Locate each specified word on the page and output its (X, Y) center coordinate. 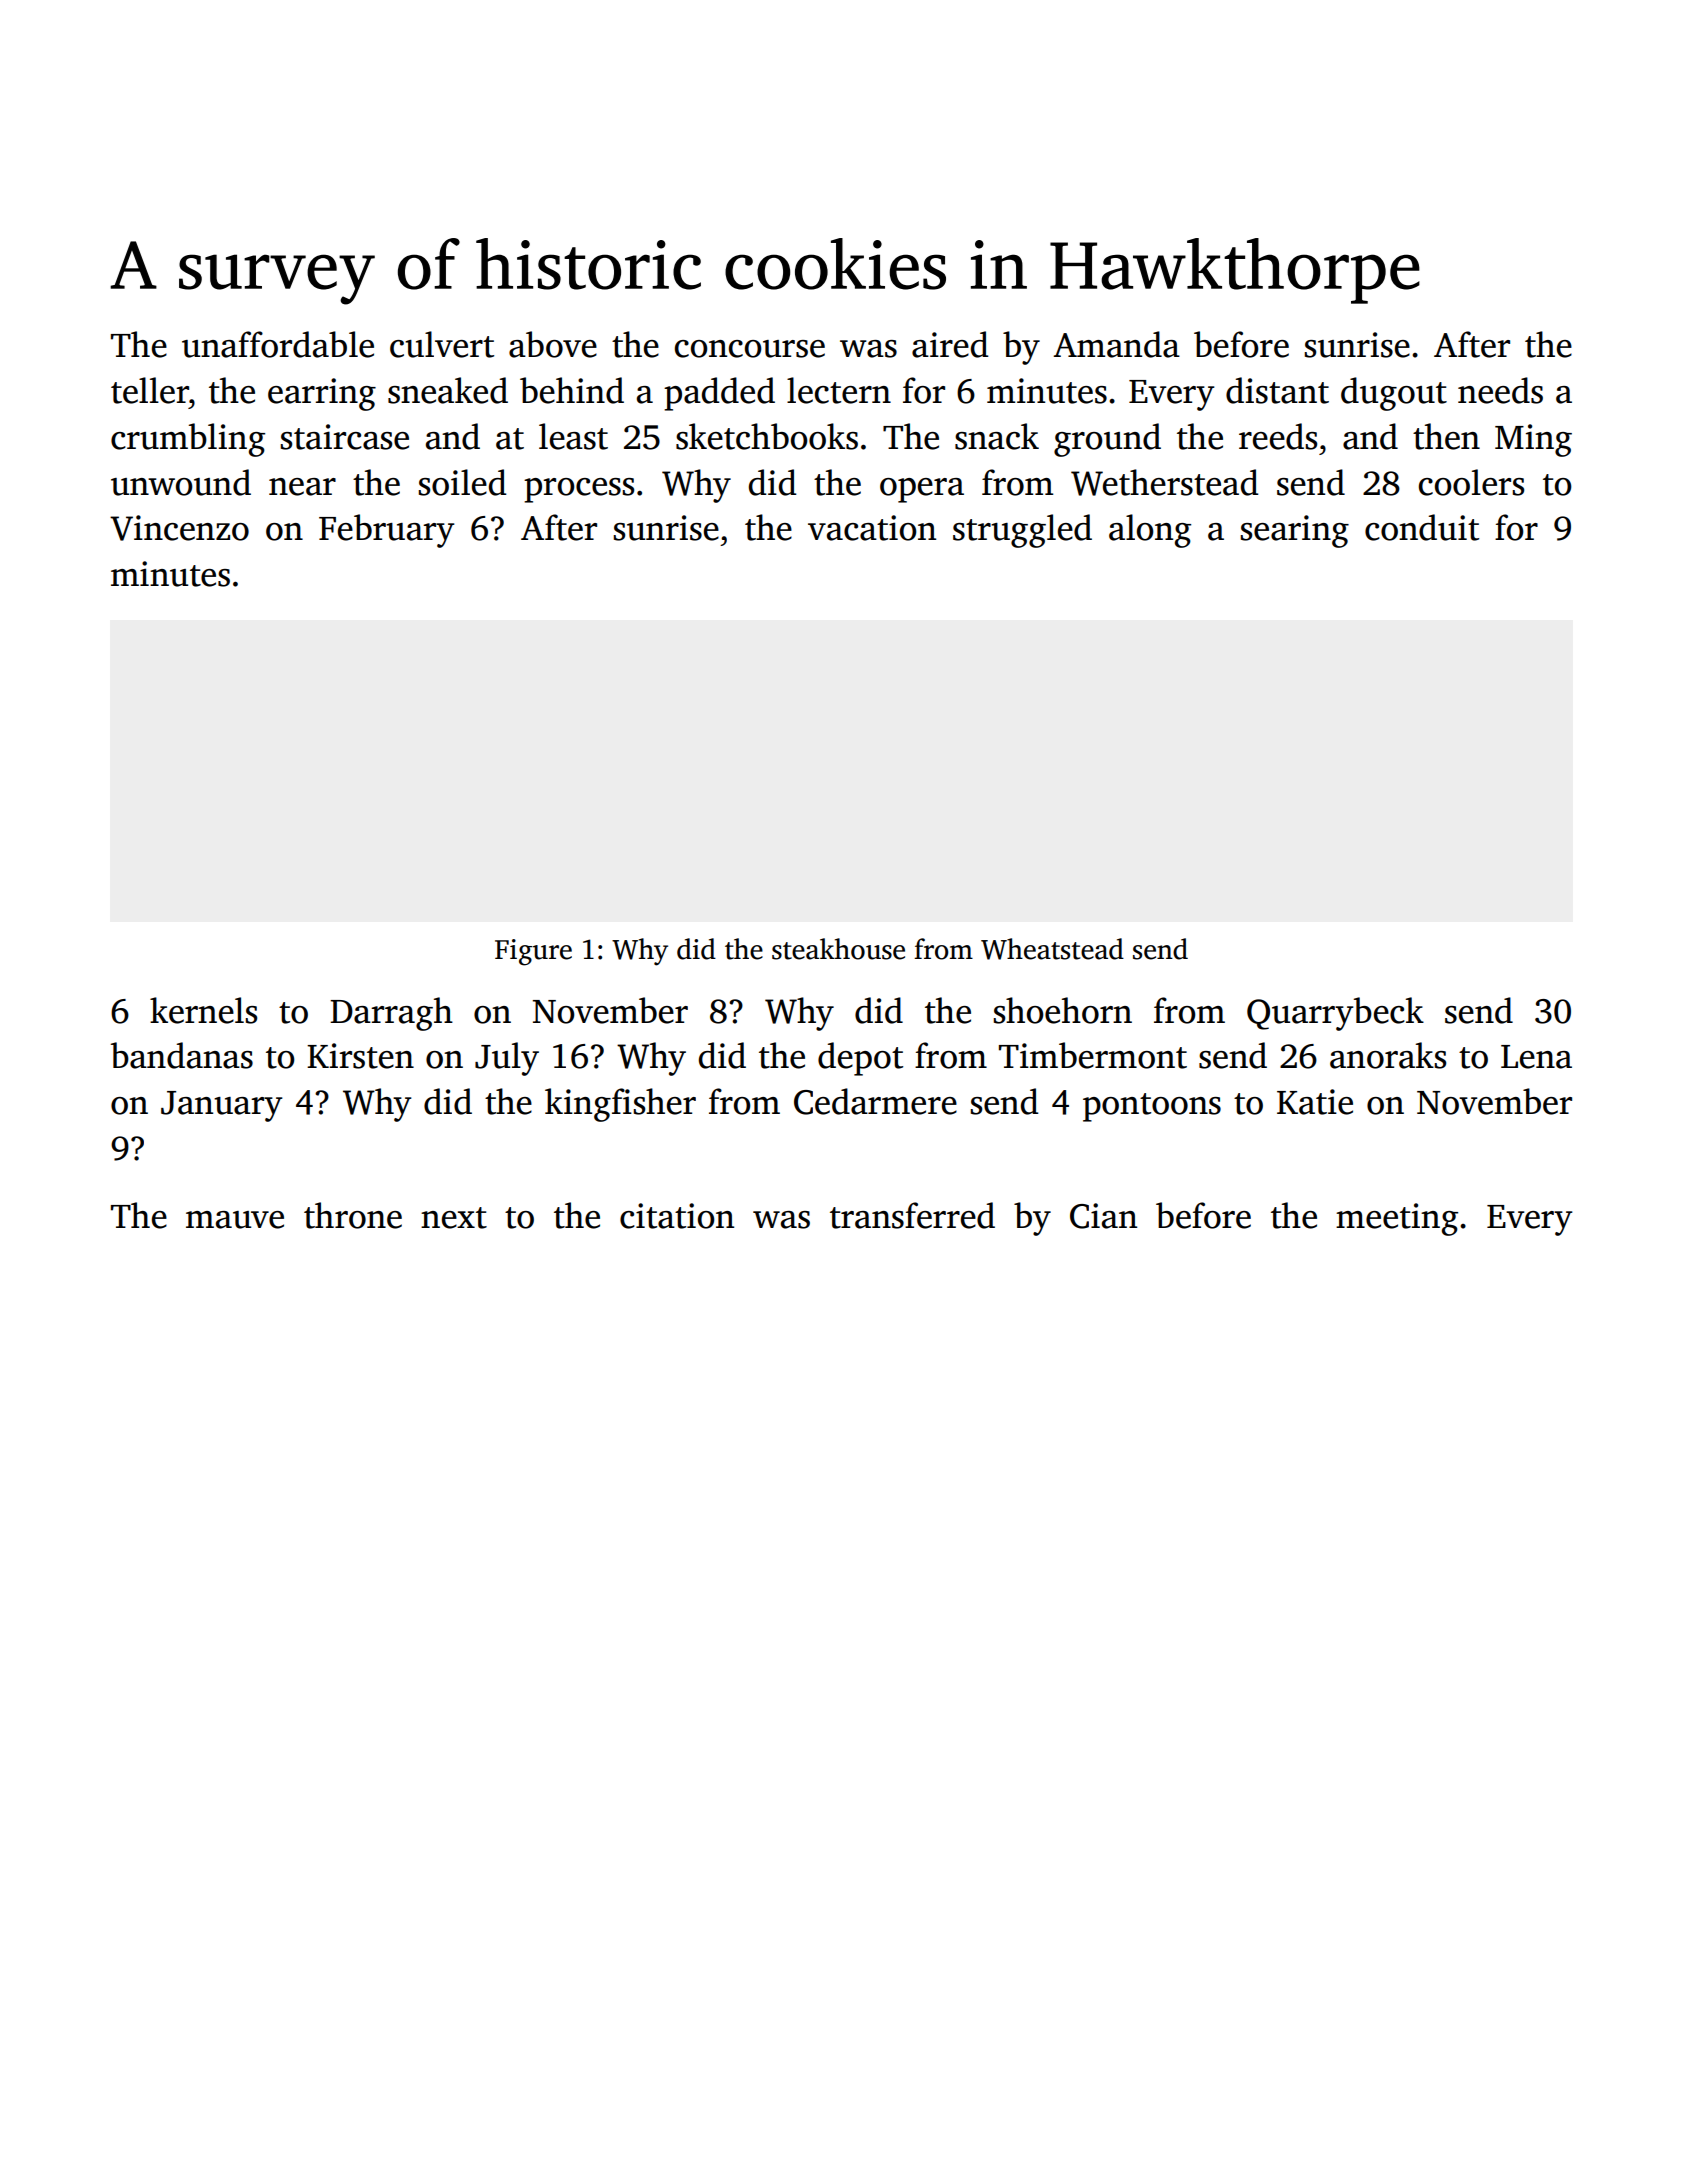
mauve (235, 1220)
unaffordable (278, 344)
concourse (750, 349)
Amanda (1116, 344)
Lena (1536, 1057)
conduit (1422, 527)
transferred (912, 1215)
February (387, 531)
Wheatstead (1052, 949)
